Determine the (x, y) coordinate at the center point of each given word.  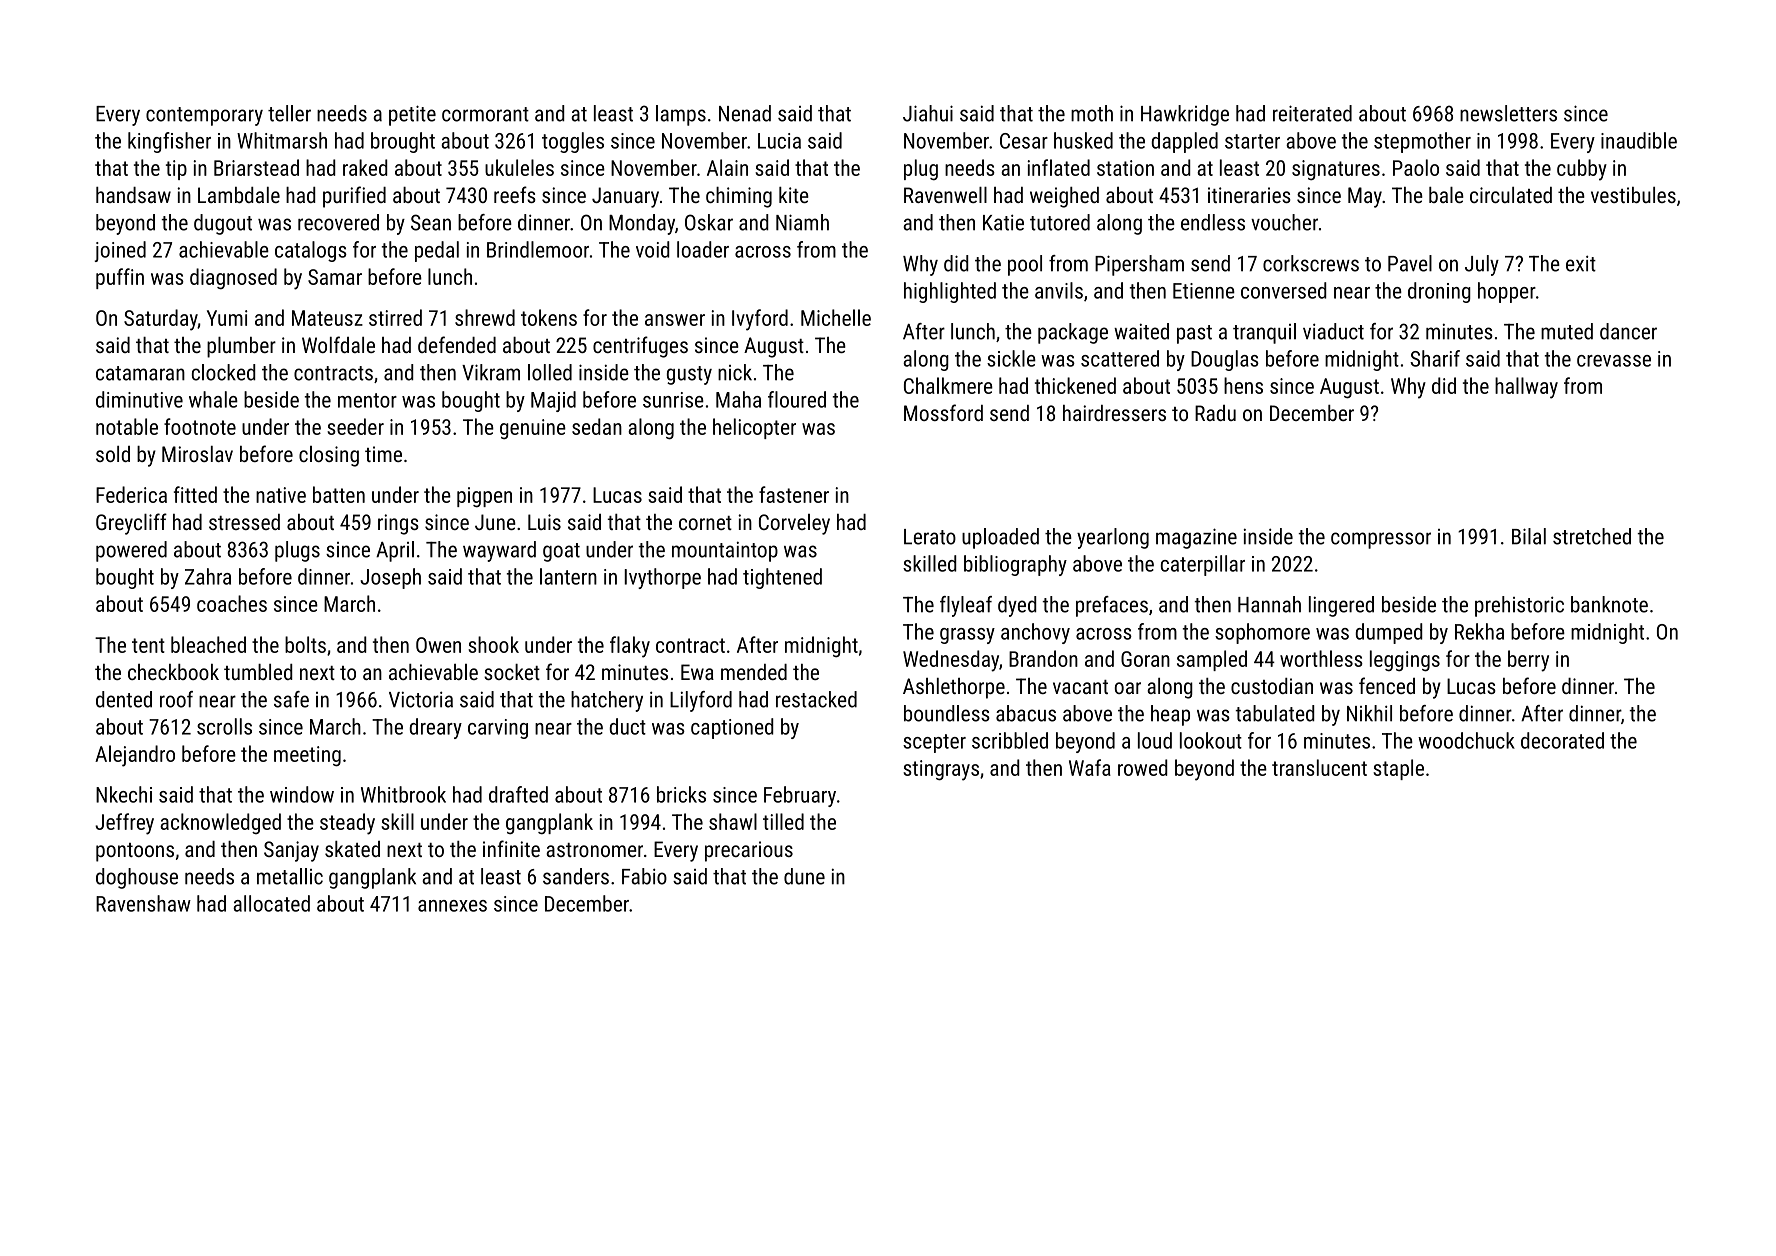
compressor (1381, 540)
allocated (271, 903)
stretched (1592, 536)
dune (804, 876)
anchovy (1035, 633)
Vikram (491, 372)
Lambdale (239, 195)
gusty (689, 375)
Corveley (794, 524)
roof (176, 699)
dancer (1628, 331)
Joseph (390, 578)
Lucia (779, 141)
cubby (1582, 170)
